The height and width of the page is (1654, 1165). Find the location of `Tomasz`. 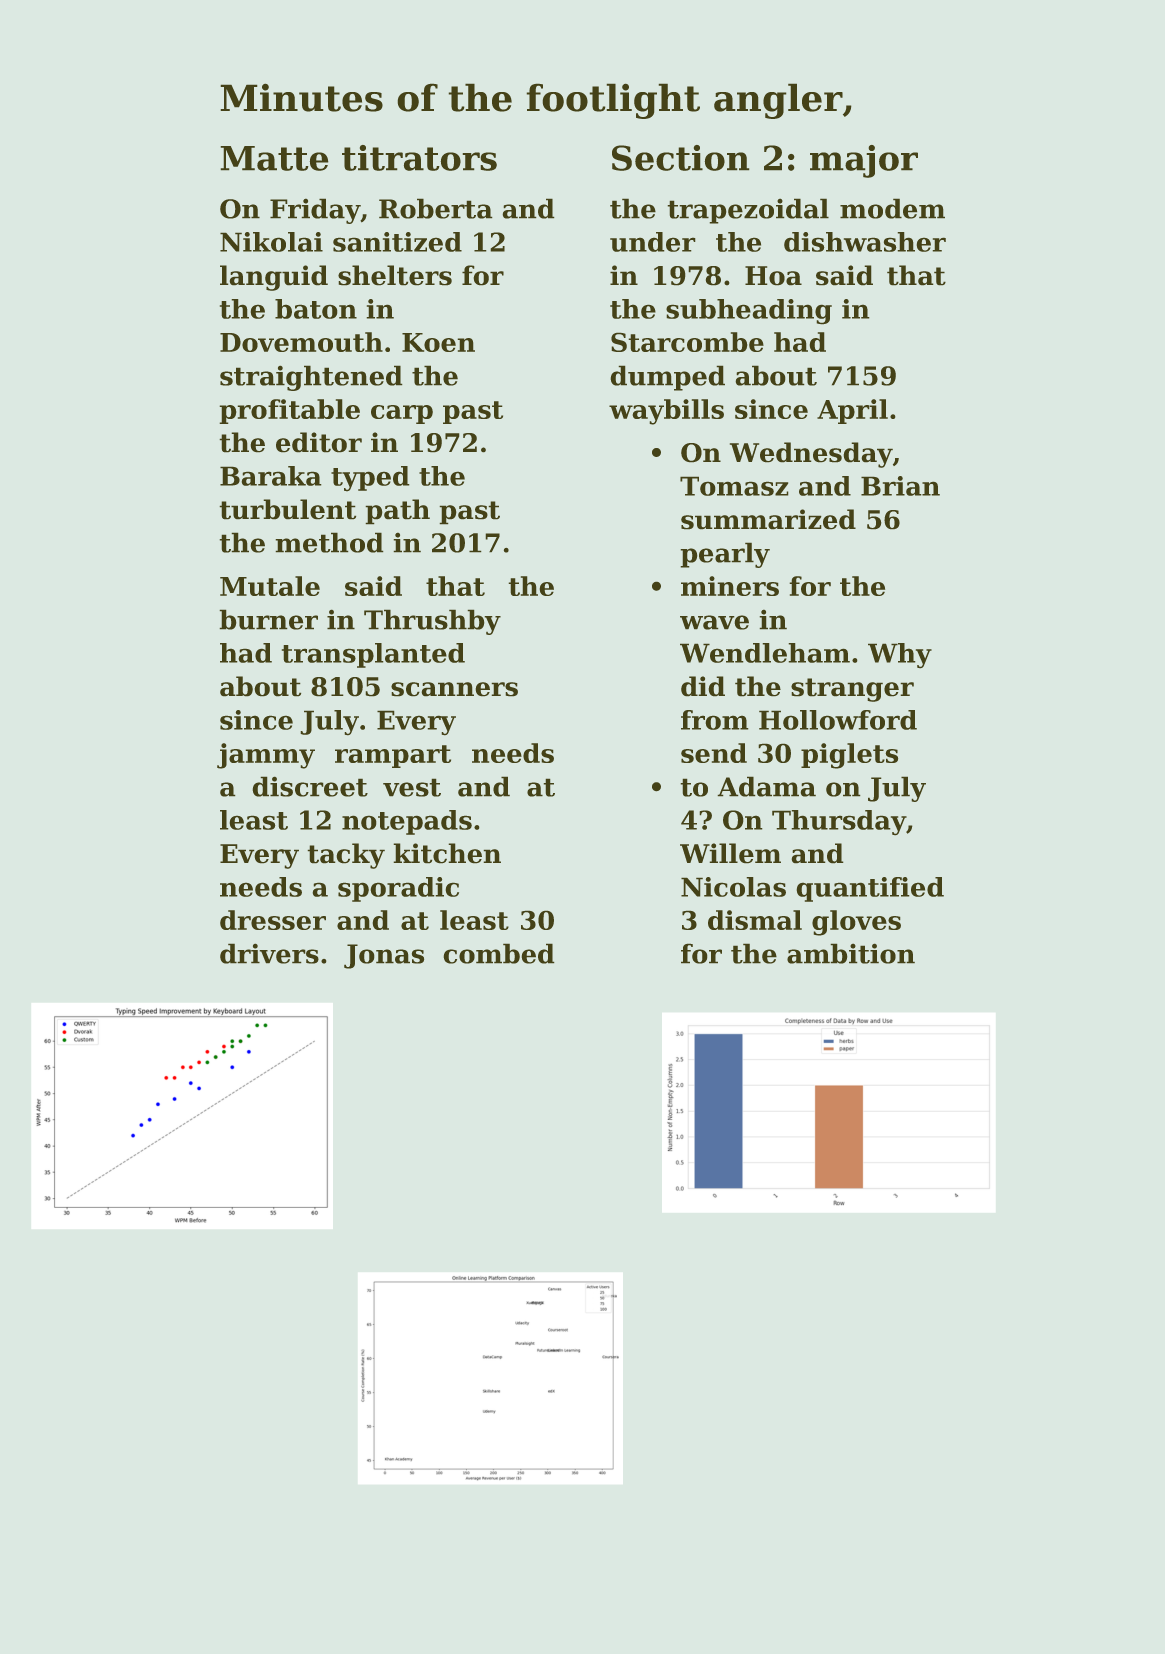

Tomasz is located at coordinates (734, 486).
